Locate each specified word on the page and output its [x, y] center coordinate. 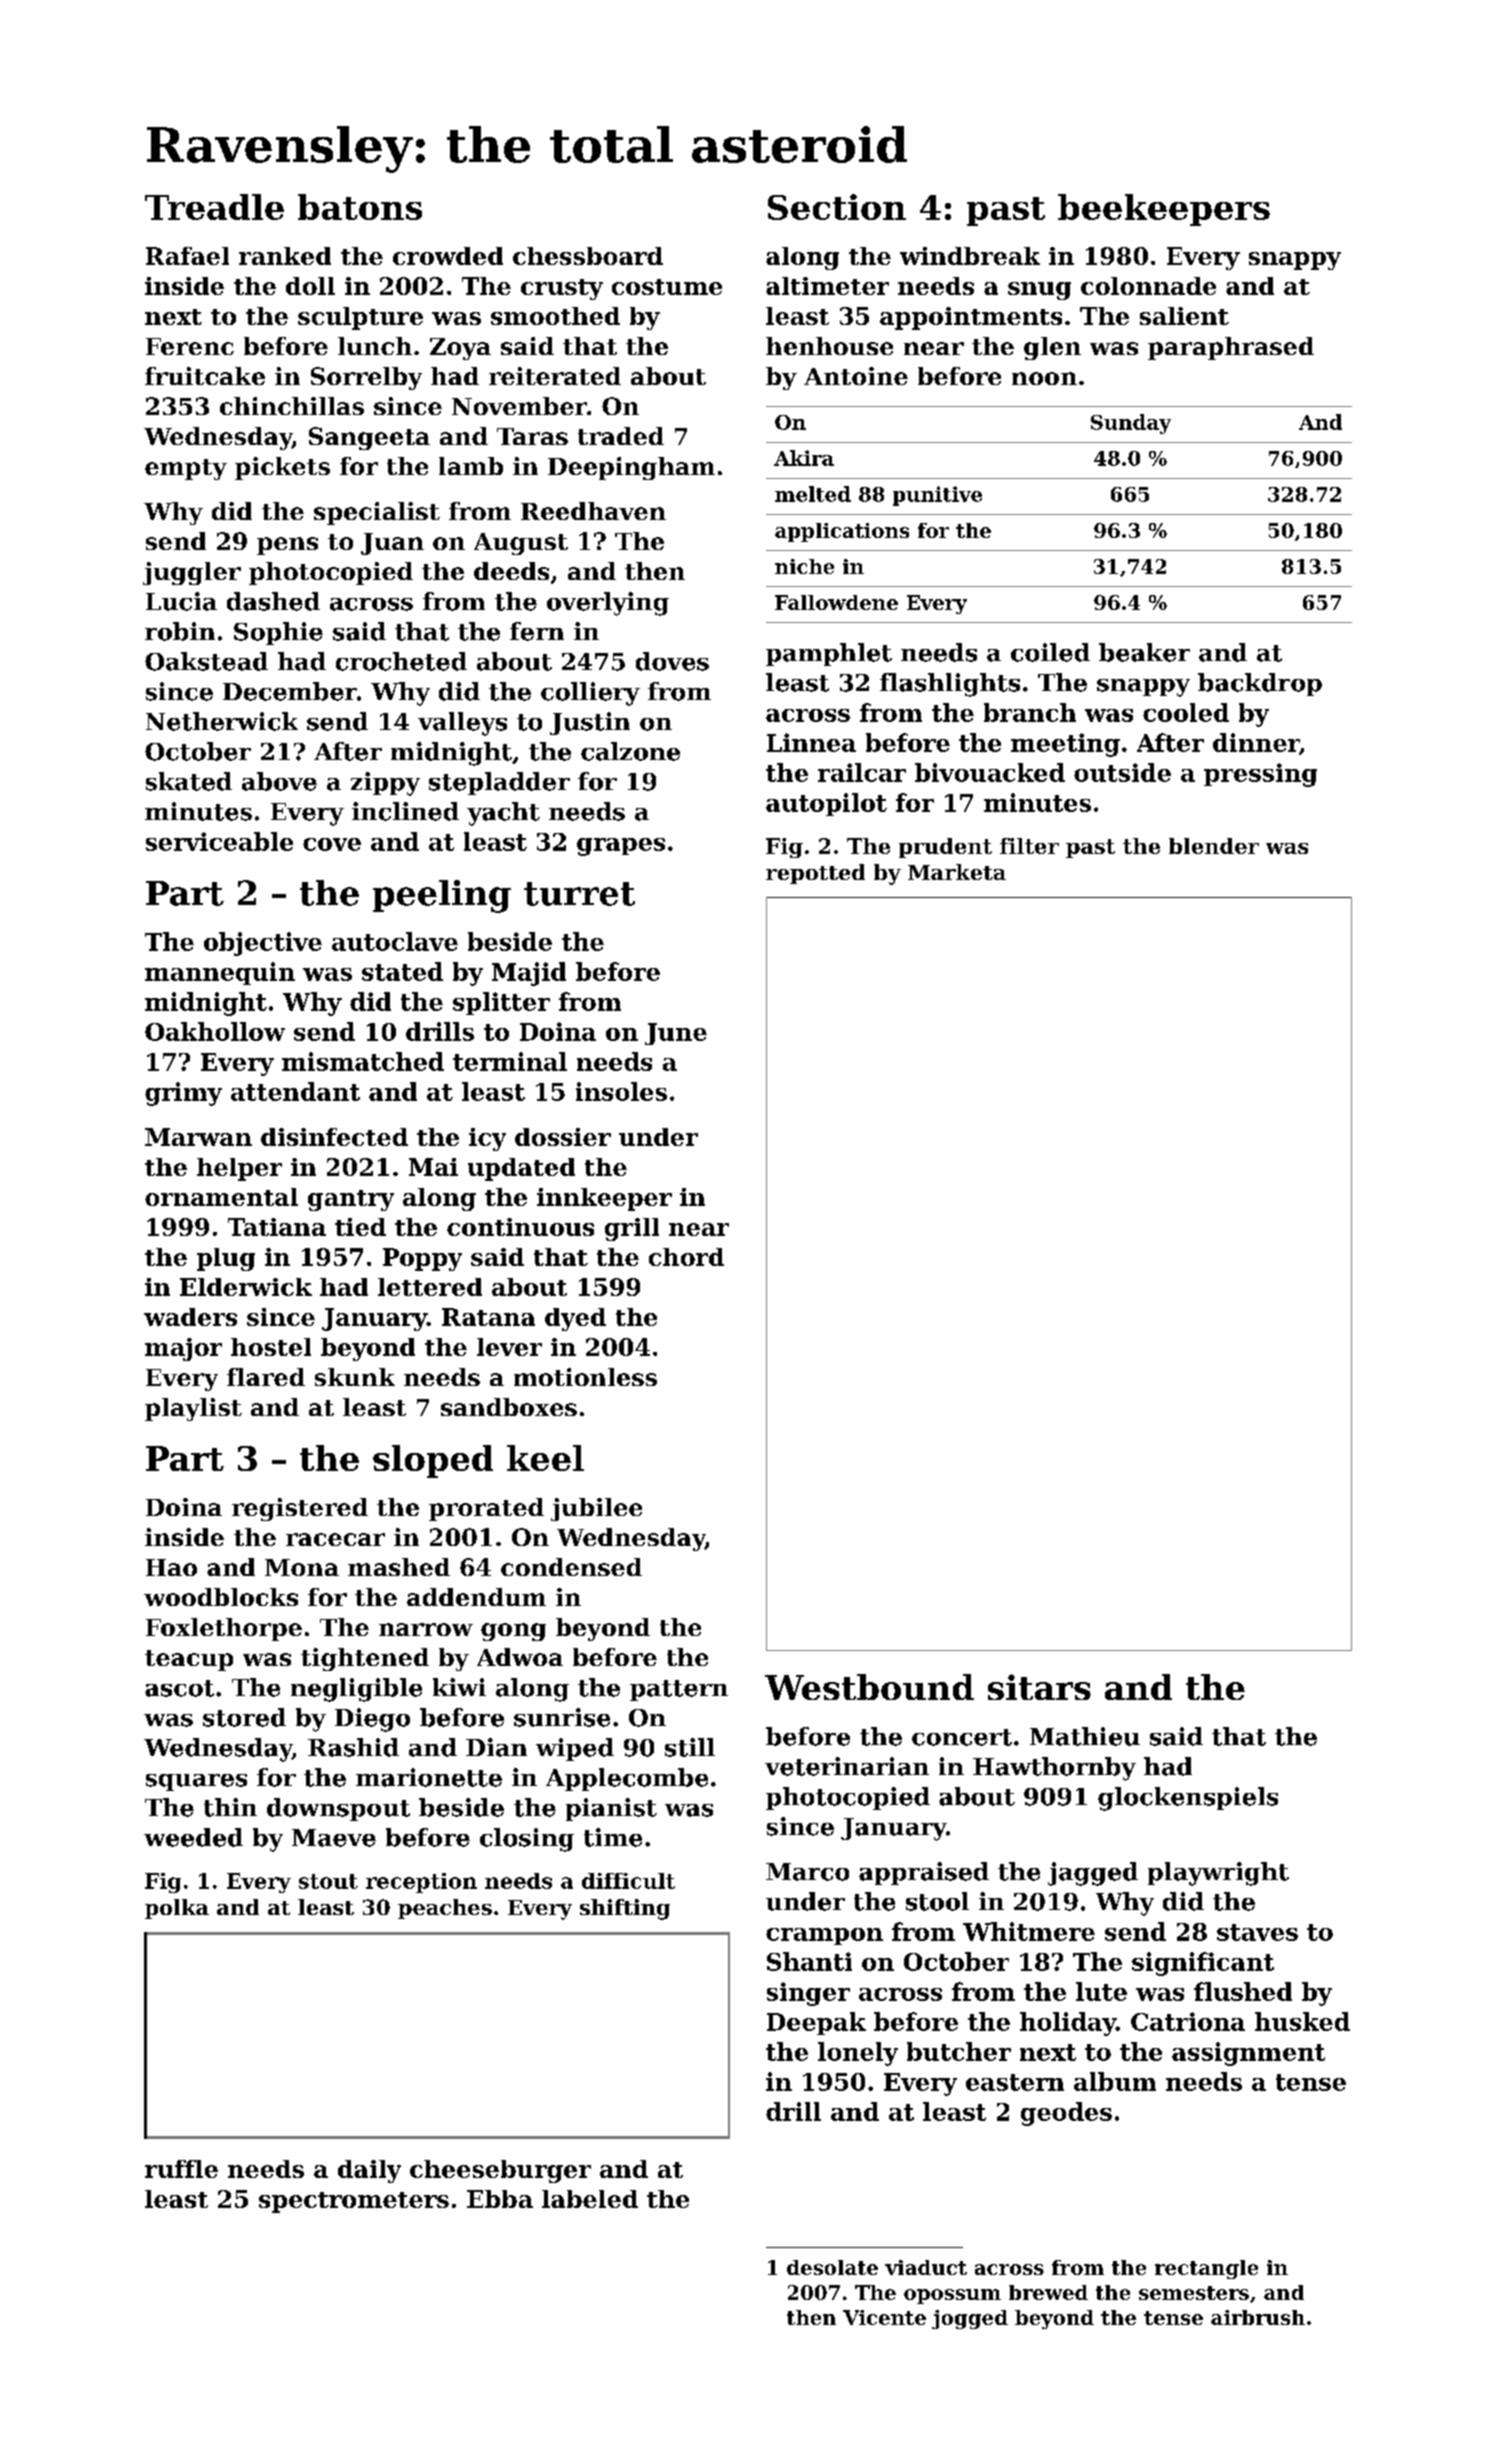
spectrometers [354, 2202]
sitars [1039, 1687]
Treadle [214, 207]
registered [300, 1509]
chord [686, 1257]
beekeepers [1164, 210]
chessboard [588, 256]
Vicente [884, 2317]
